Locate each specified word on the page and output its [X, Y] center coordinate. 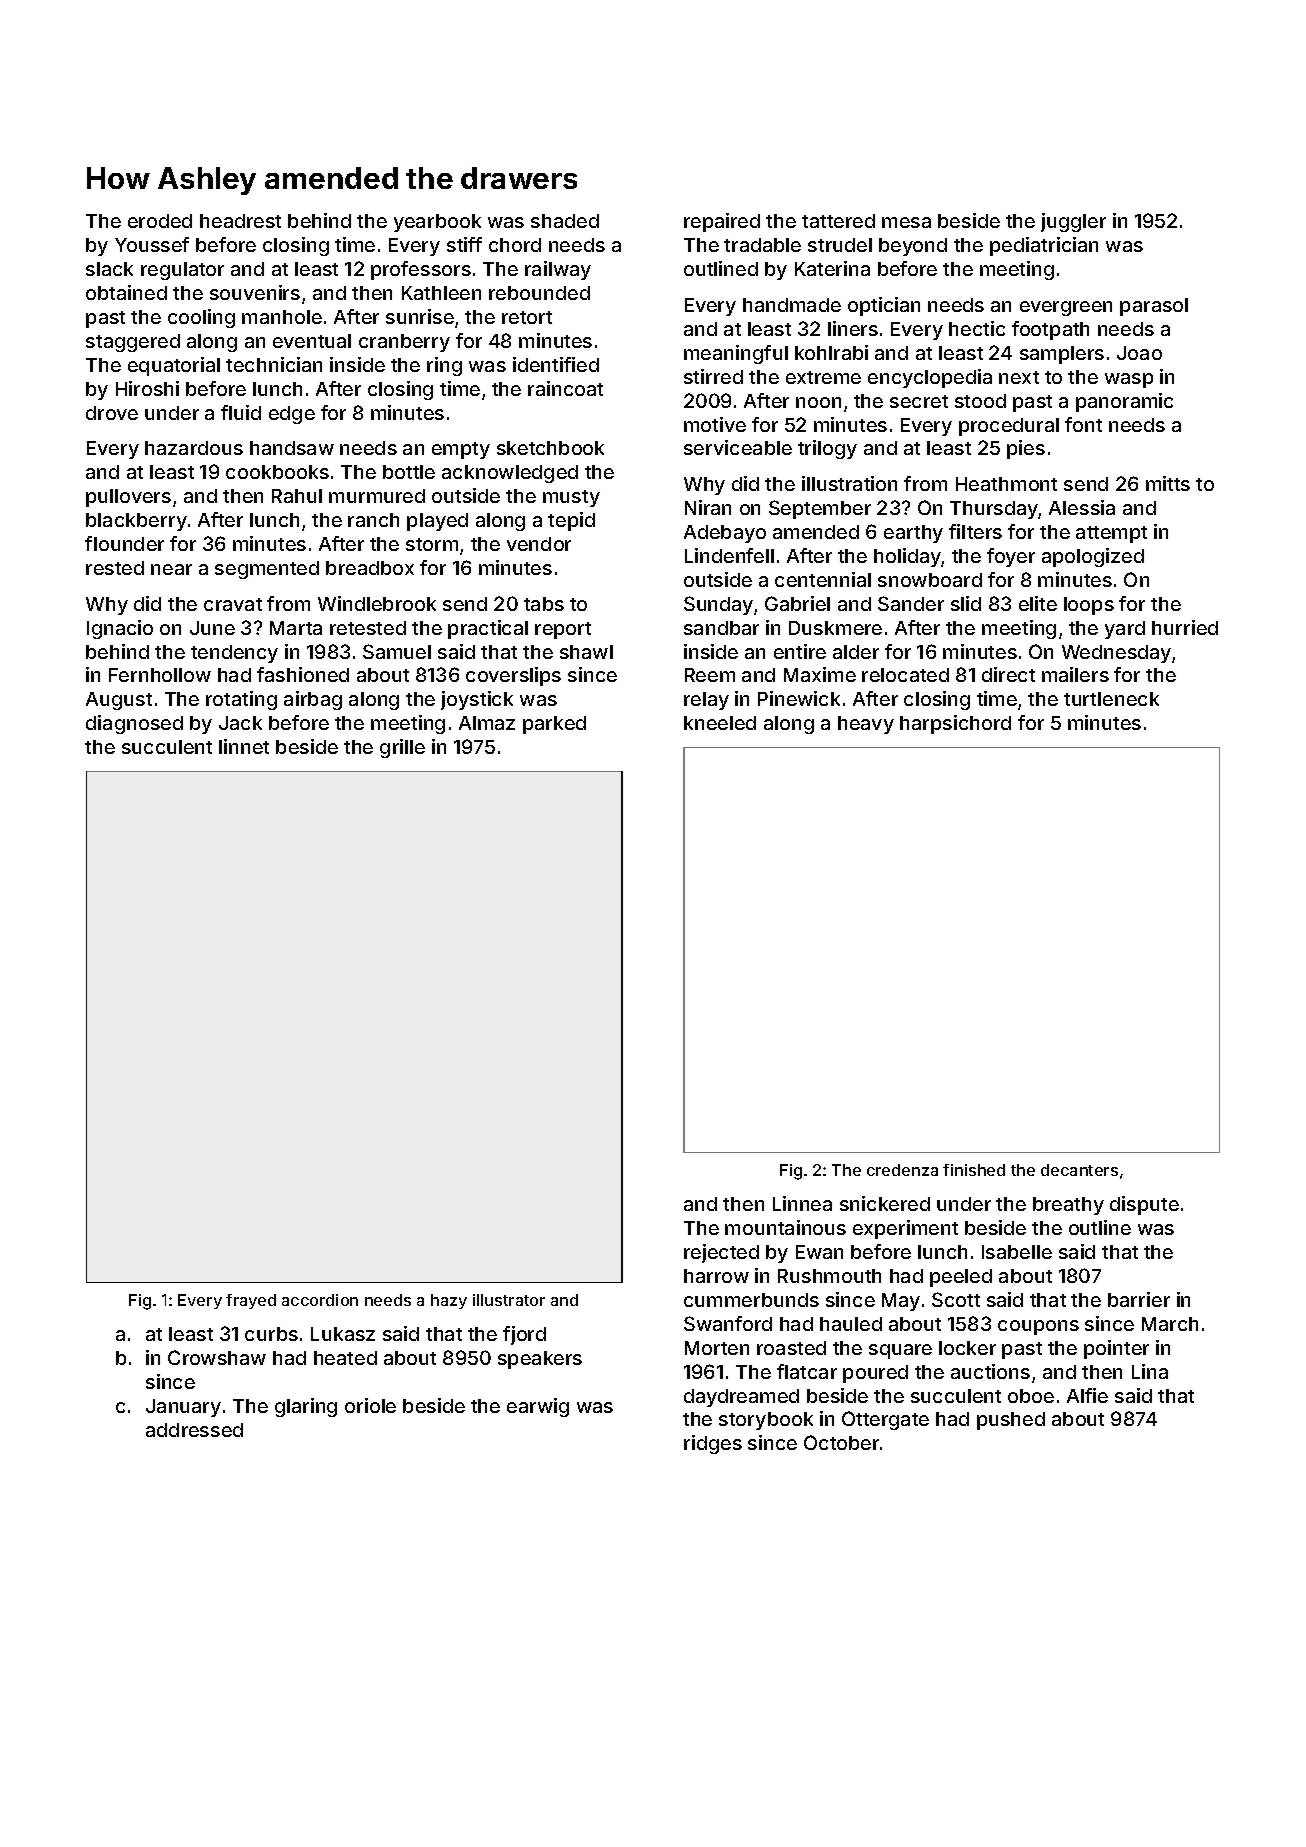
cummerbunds [751, 1300]
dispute [1144, 1205]
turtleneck [1111, 699]
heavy [866, 725]
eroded [160, 221]
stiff [464, 244]
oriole [370, 1405]
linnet [244, 746]
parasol [1154, 307]
